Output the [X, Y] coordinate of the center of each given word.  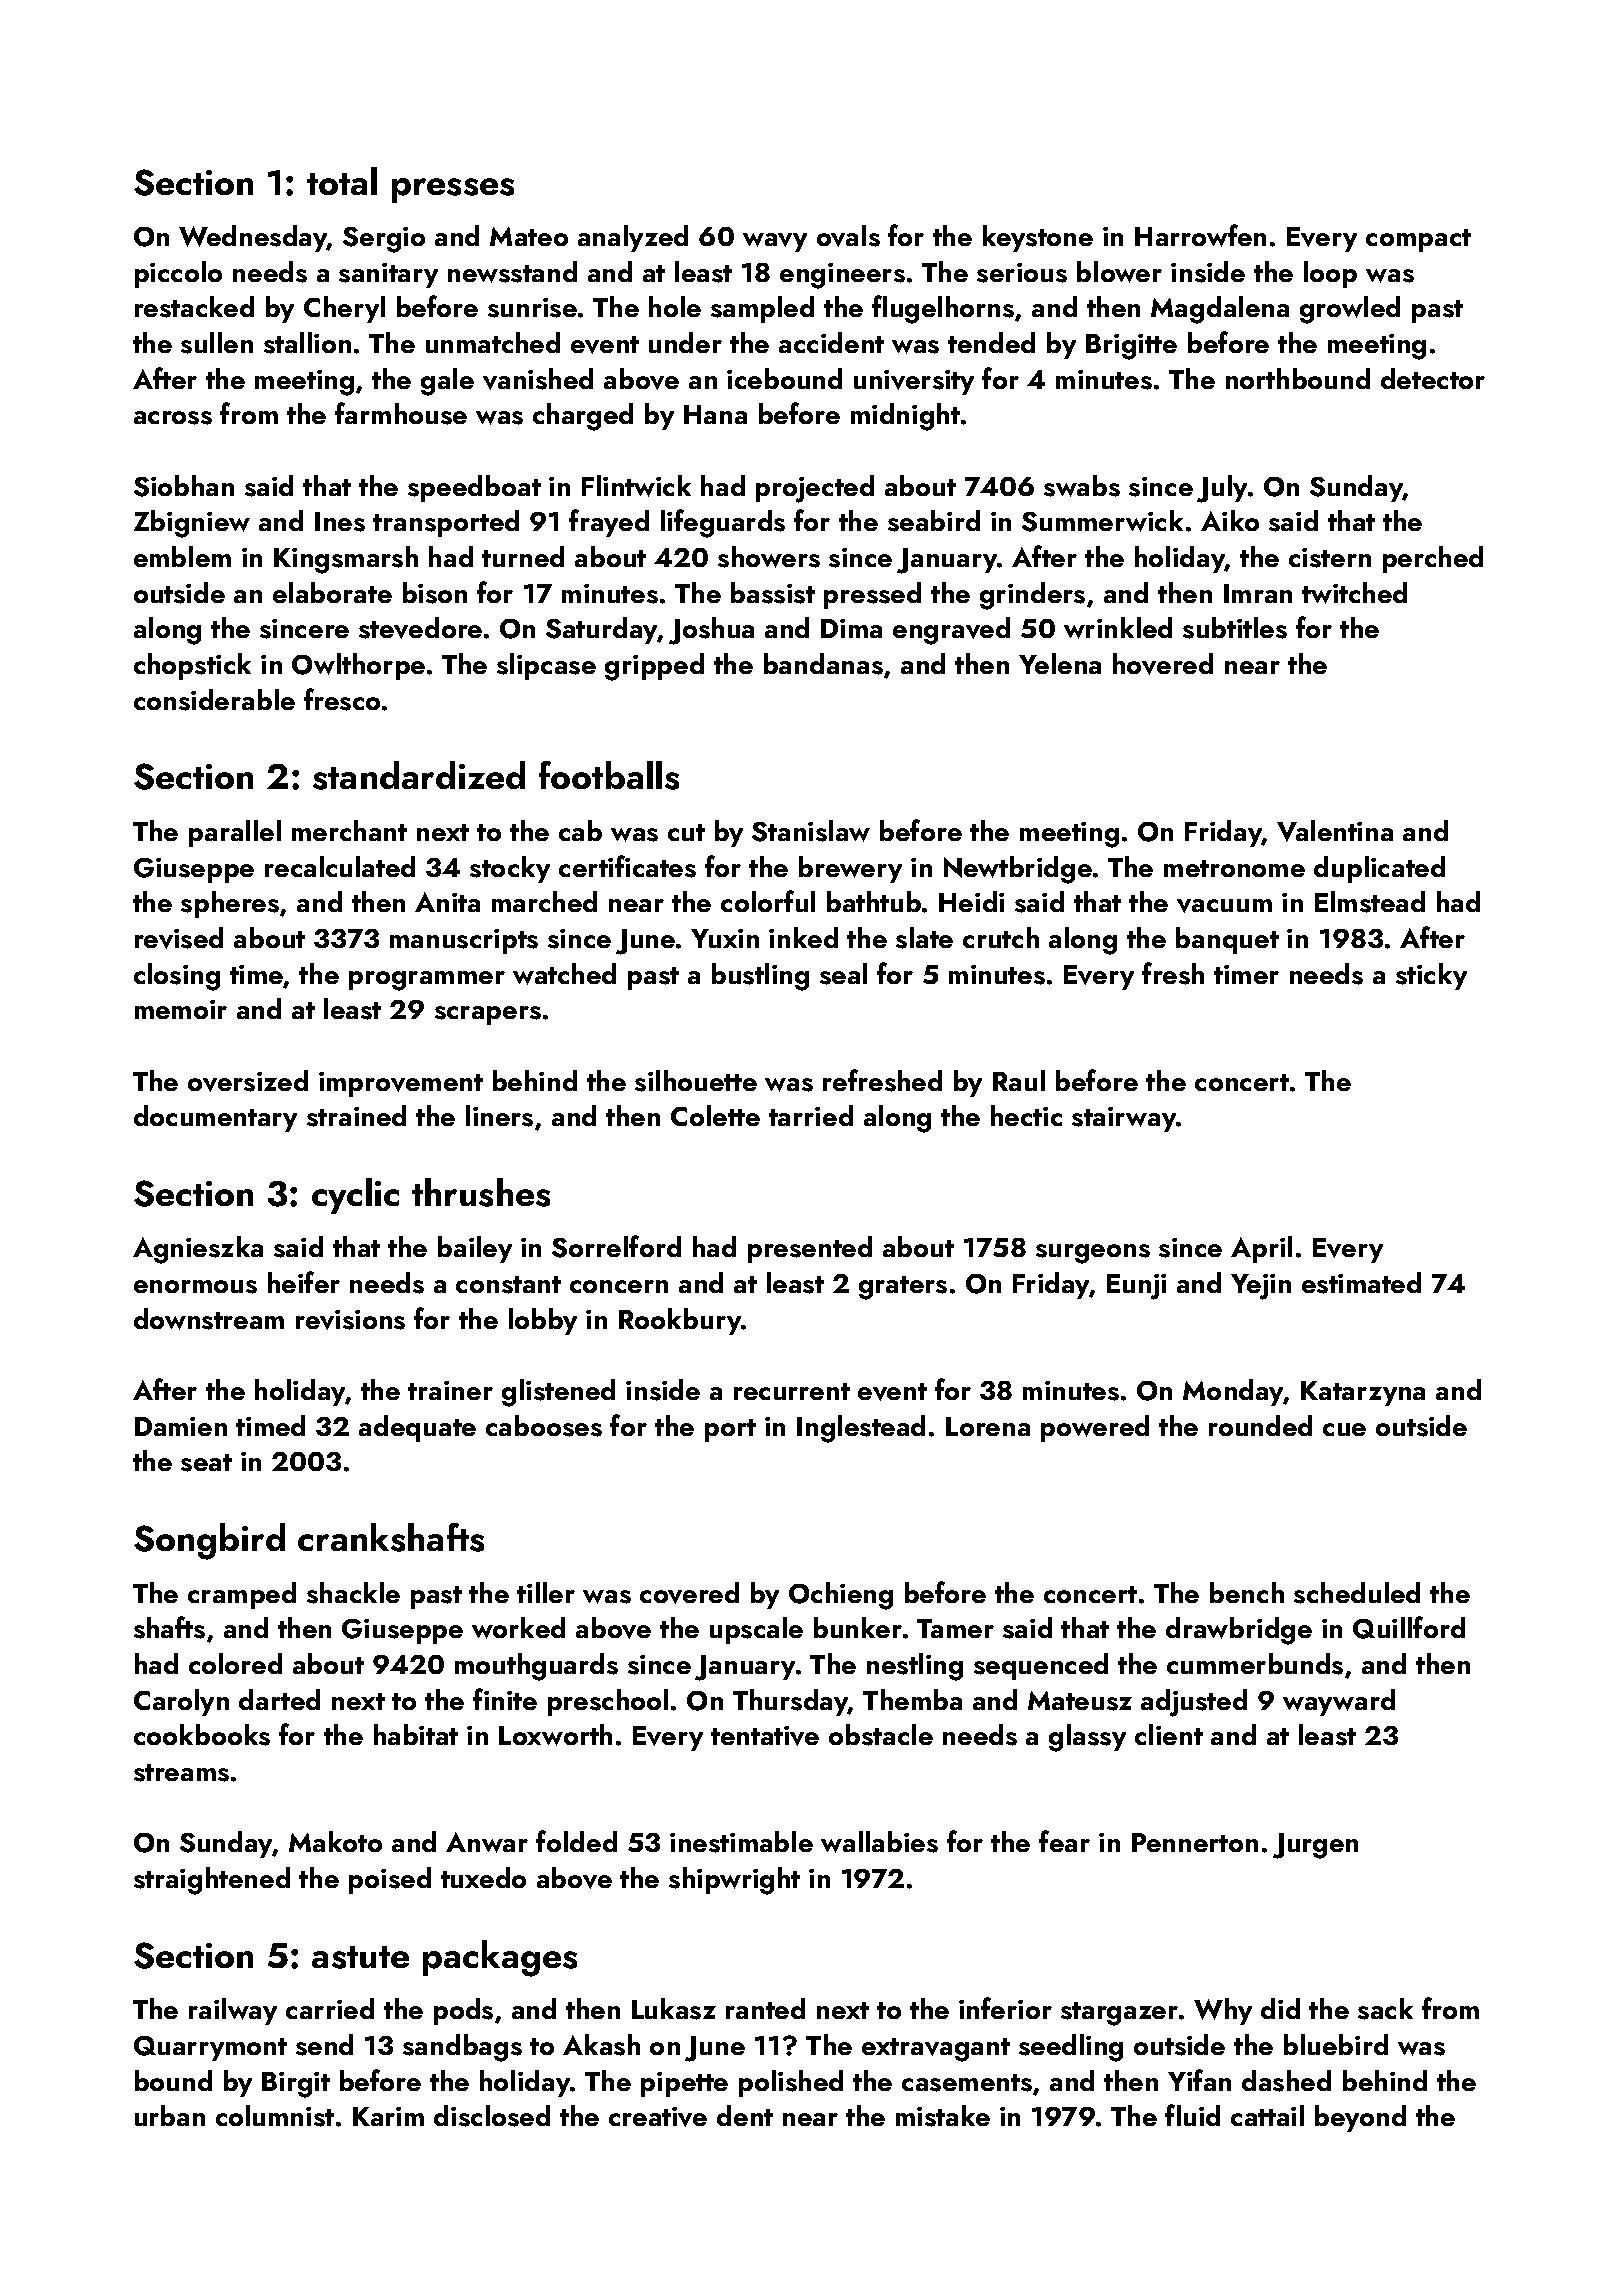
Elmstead [1370, 902]
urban [170, 2115]
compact [1418, 240]
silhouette [696, 1081]
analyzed [633, 238]
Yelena [1060, 663]
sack [1385, 2009]
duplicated [1379, 869]
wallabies [879, 1842]
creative [658, 2117]
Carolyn [181, 1702]
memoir [181, 1009]
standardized [419, 775]
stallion [307, 343]
